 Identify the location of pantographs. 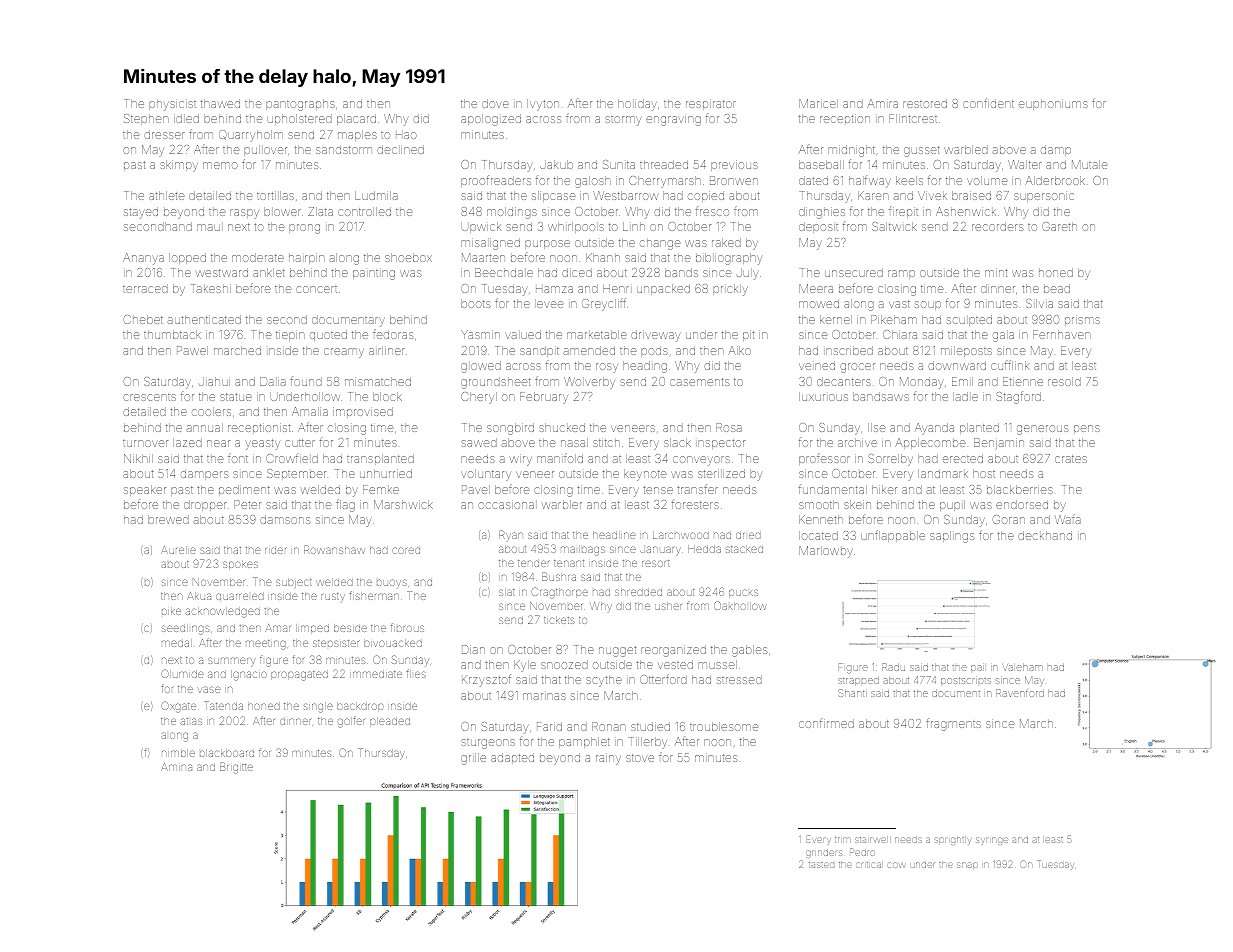
(300, 105).
